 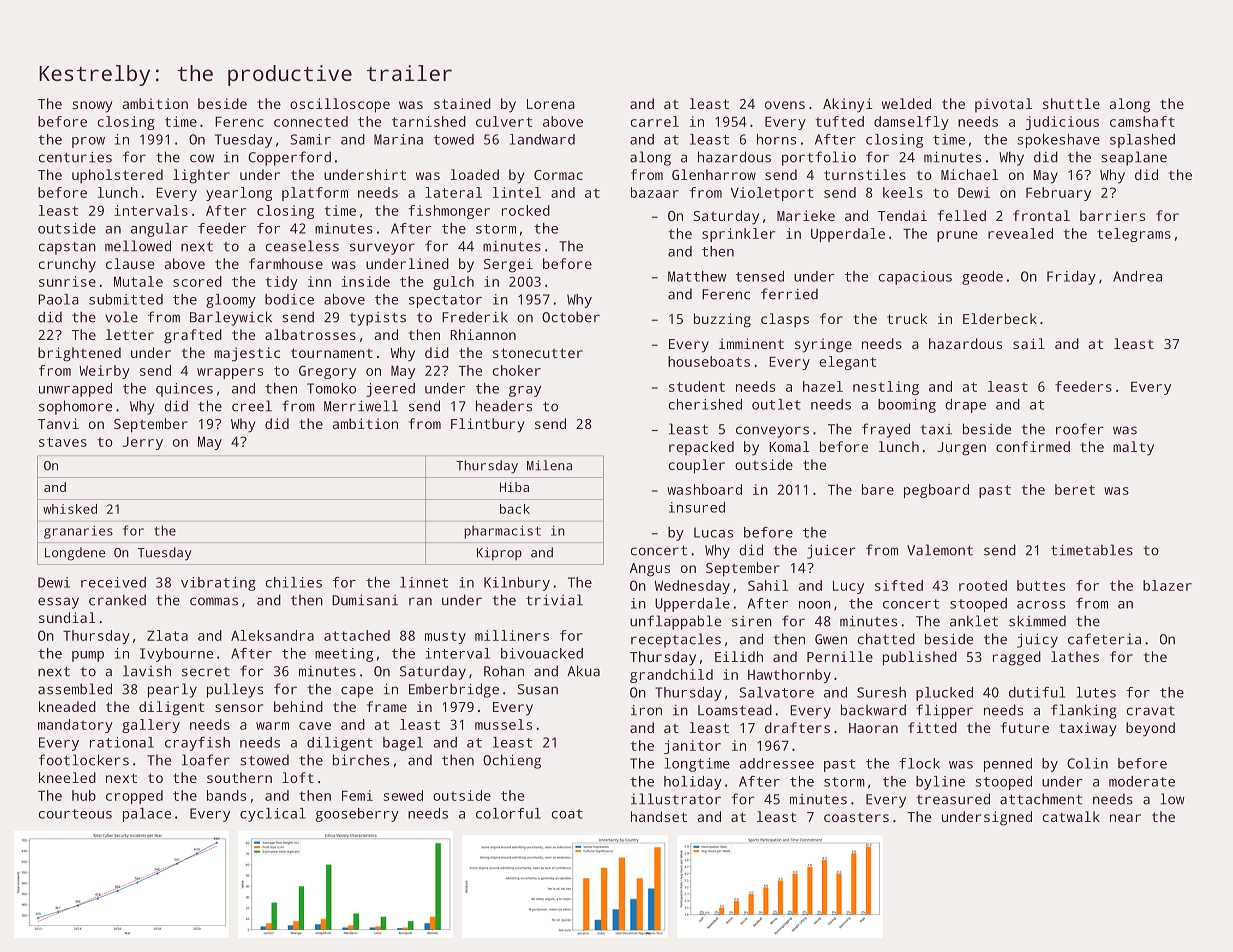 I want to click on sail, so click(x=1029, y=343).
